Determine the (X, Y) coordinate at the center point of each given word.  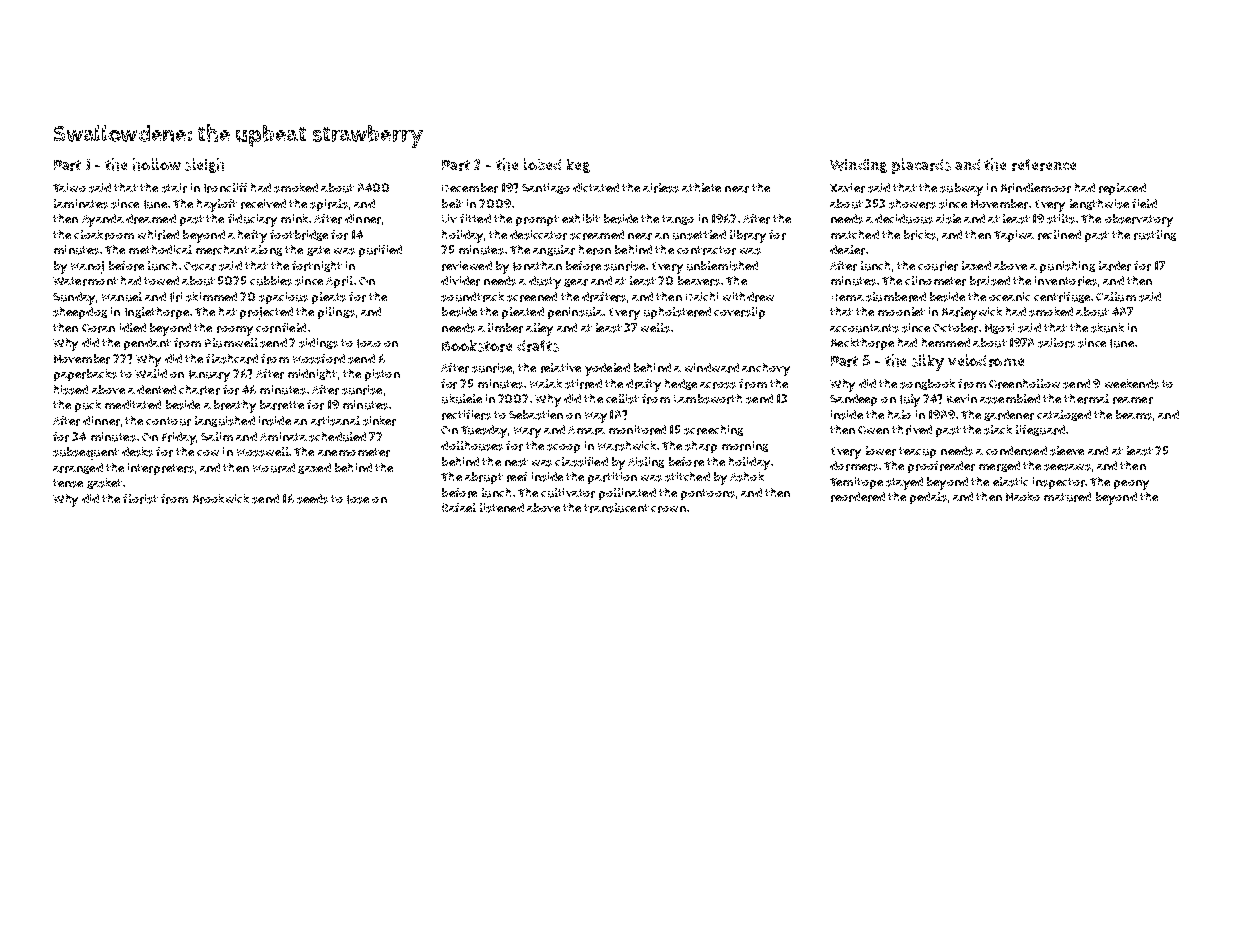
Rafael (459, 507)
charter (199, 390)
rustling (1155, 235)
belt (452, 203)
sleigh (204, 165)
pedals (928, 498)
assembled (1010, 399)
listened (502, 508)
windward (712, 368)
